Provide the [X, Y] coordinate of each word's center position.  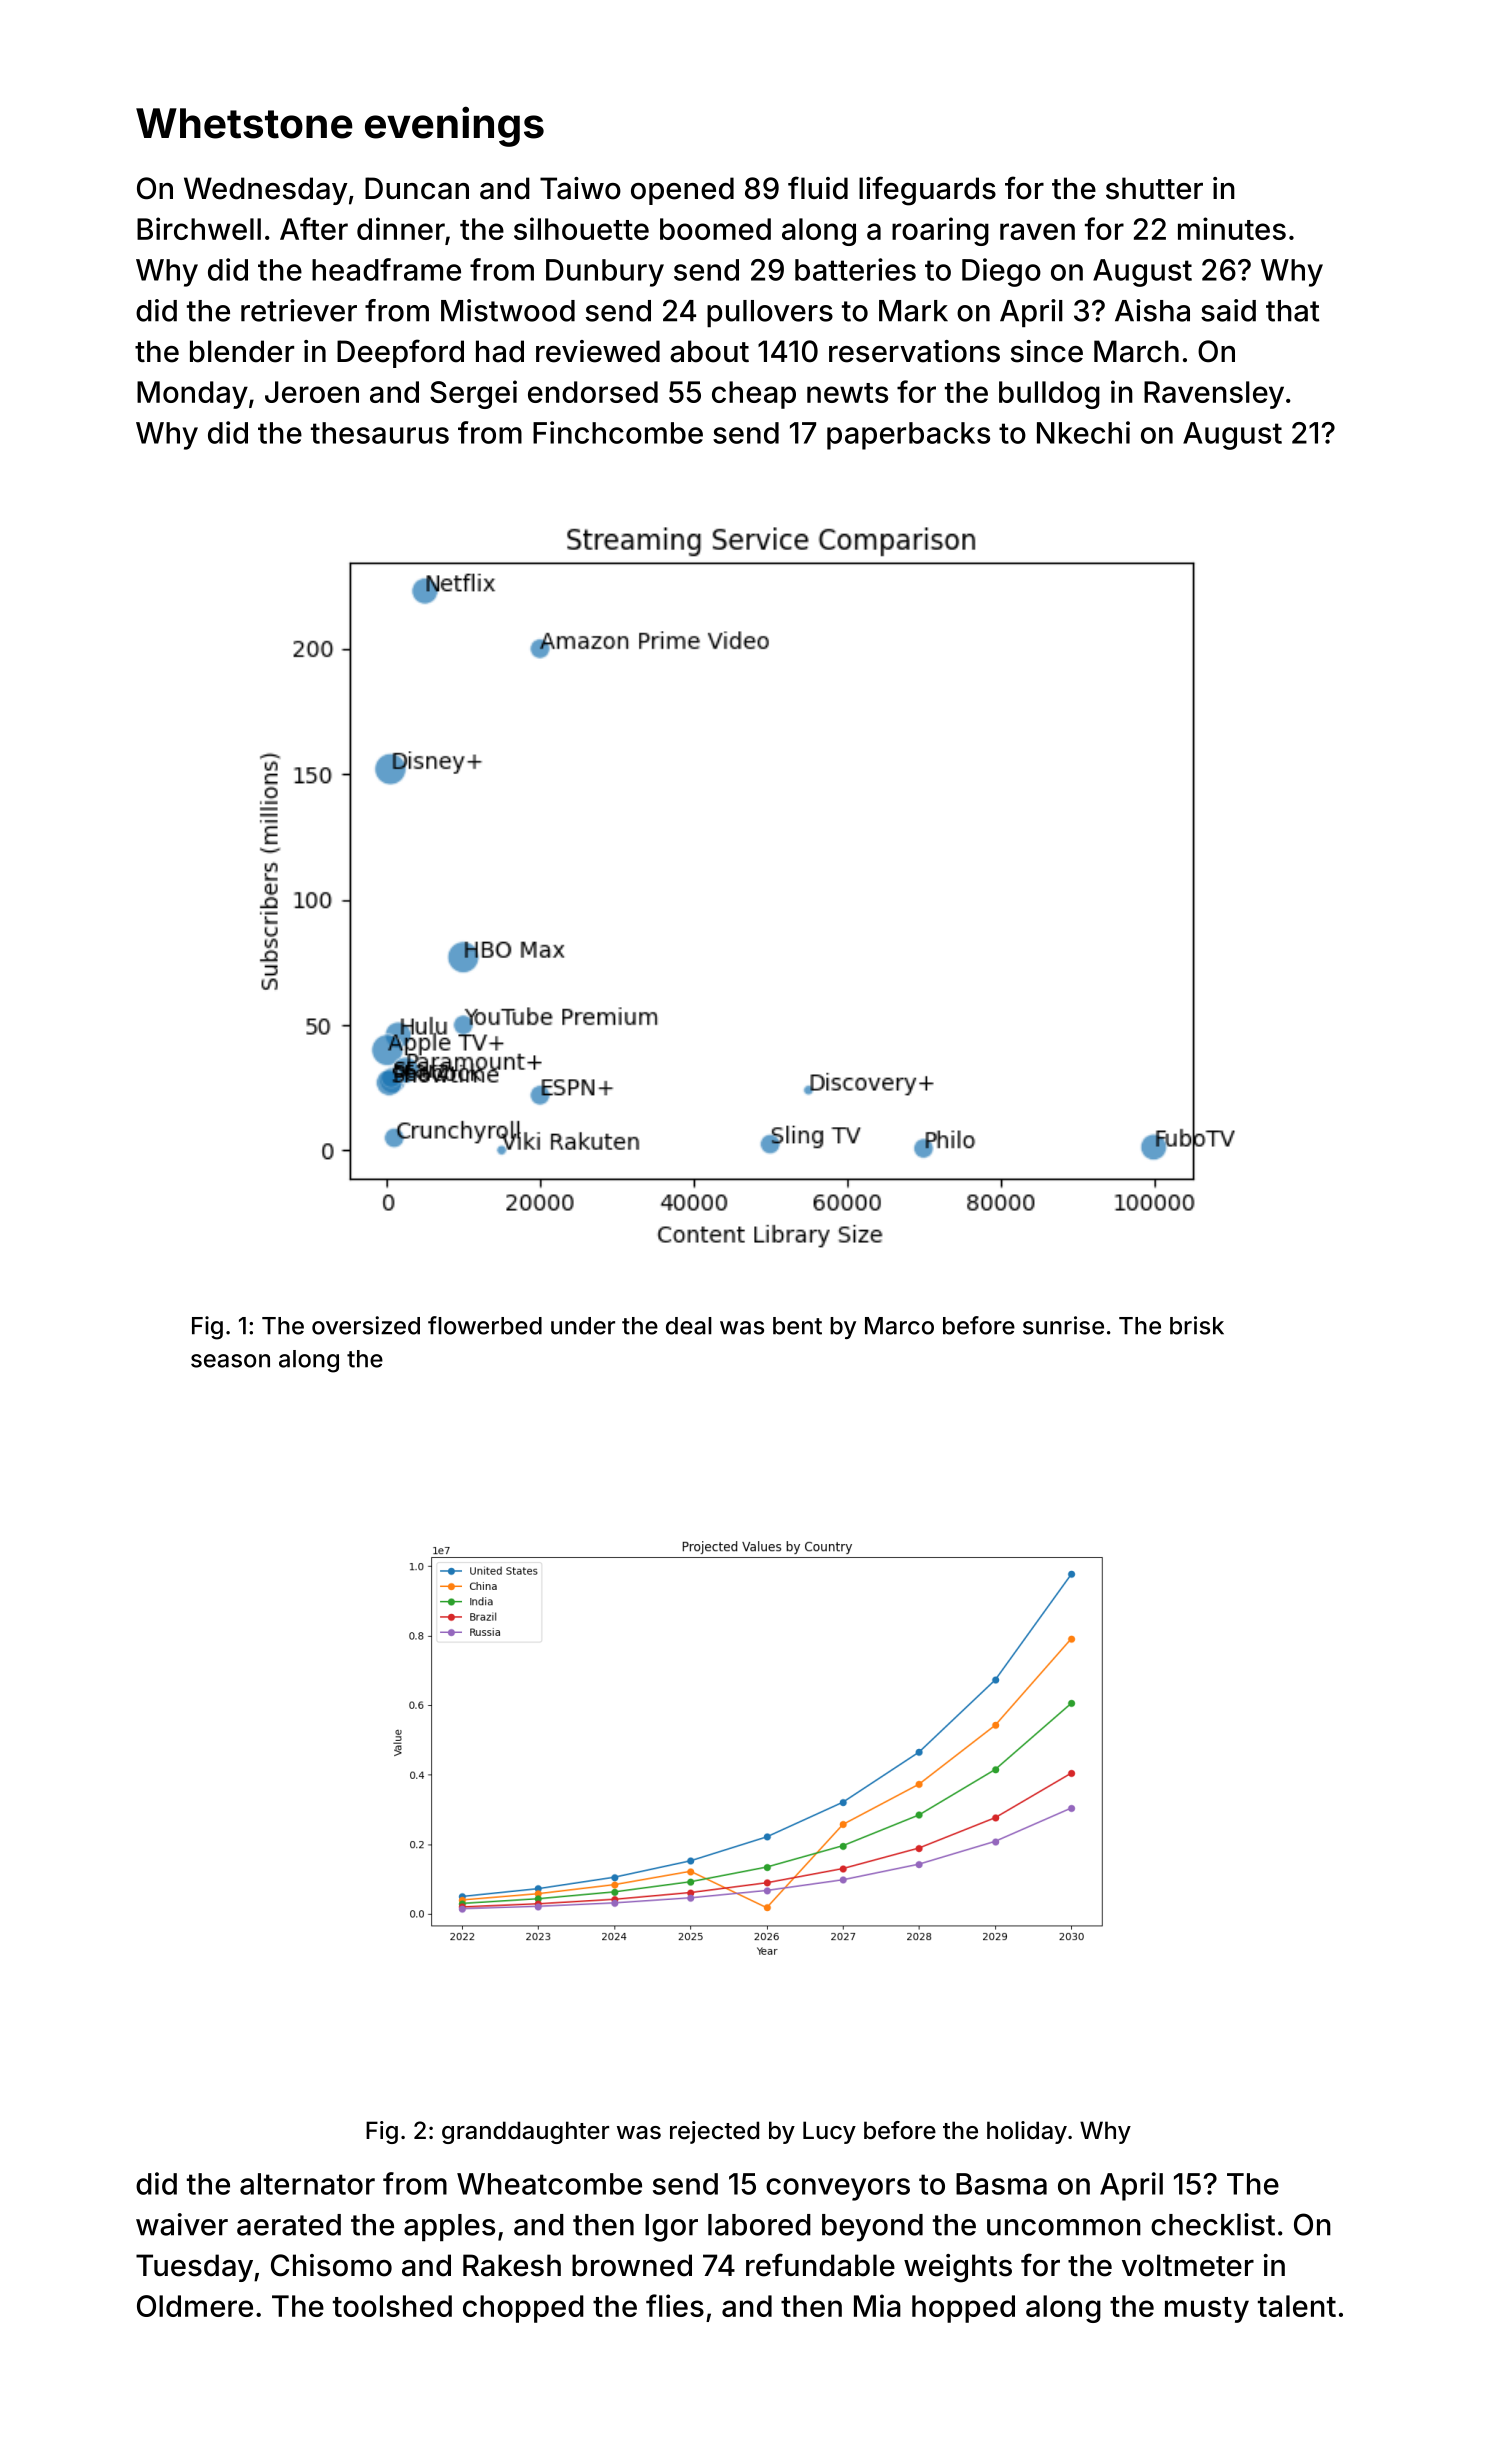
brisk [1197, 1325]
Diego [1001, 272]
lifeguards [927, 191]
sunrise [1063, 1325]
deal [689, 1326]
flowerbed [485, 1325]
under [583, 1326]
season [230, 1361]
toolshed [392, 2306]
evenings [454, 126]
